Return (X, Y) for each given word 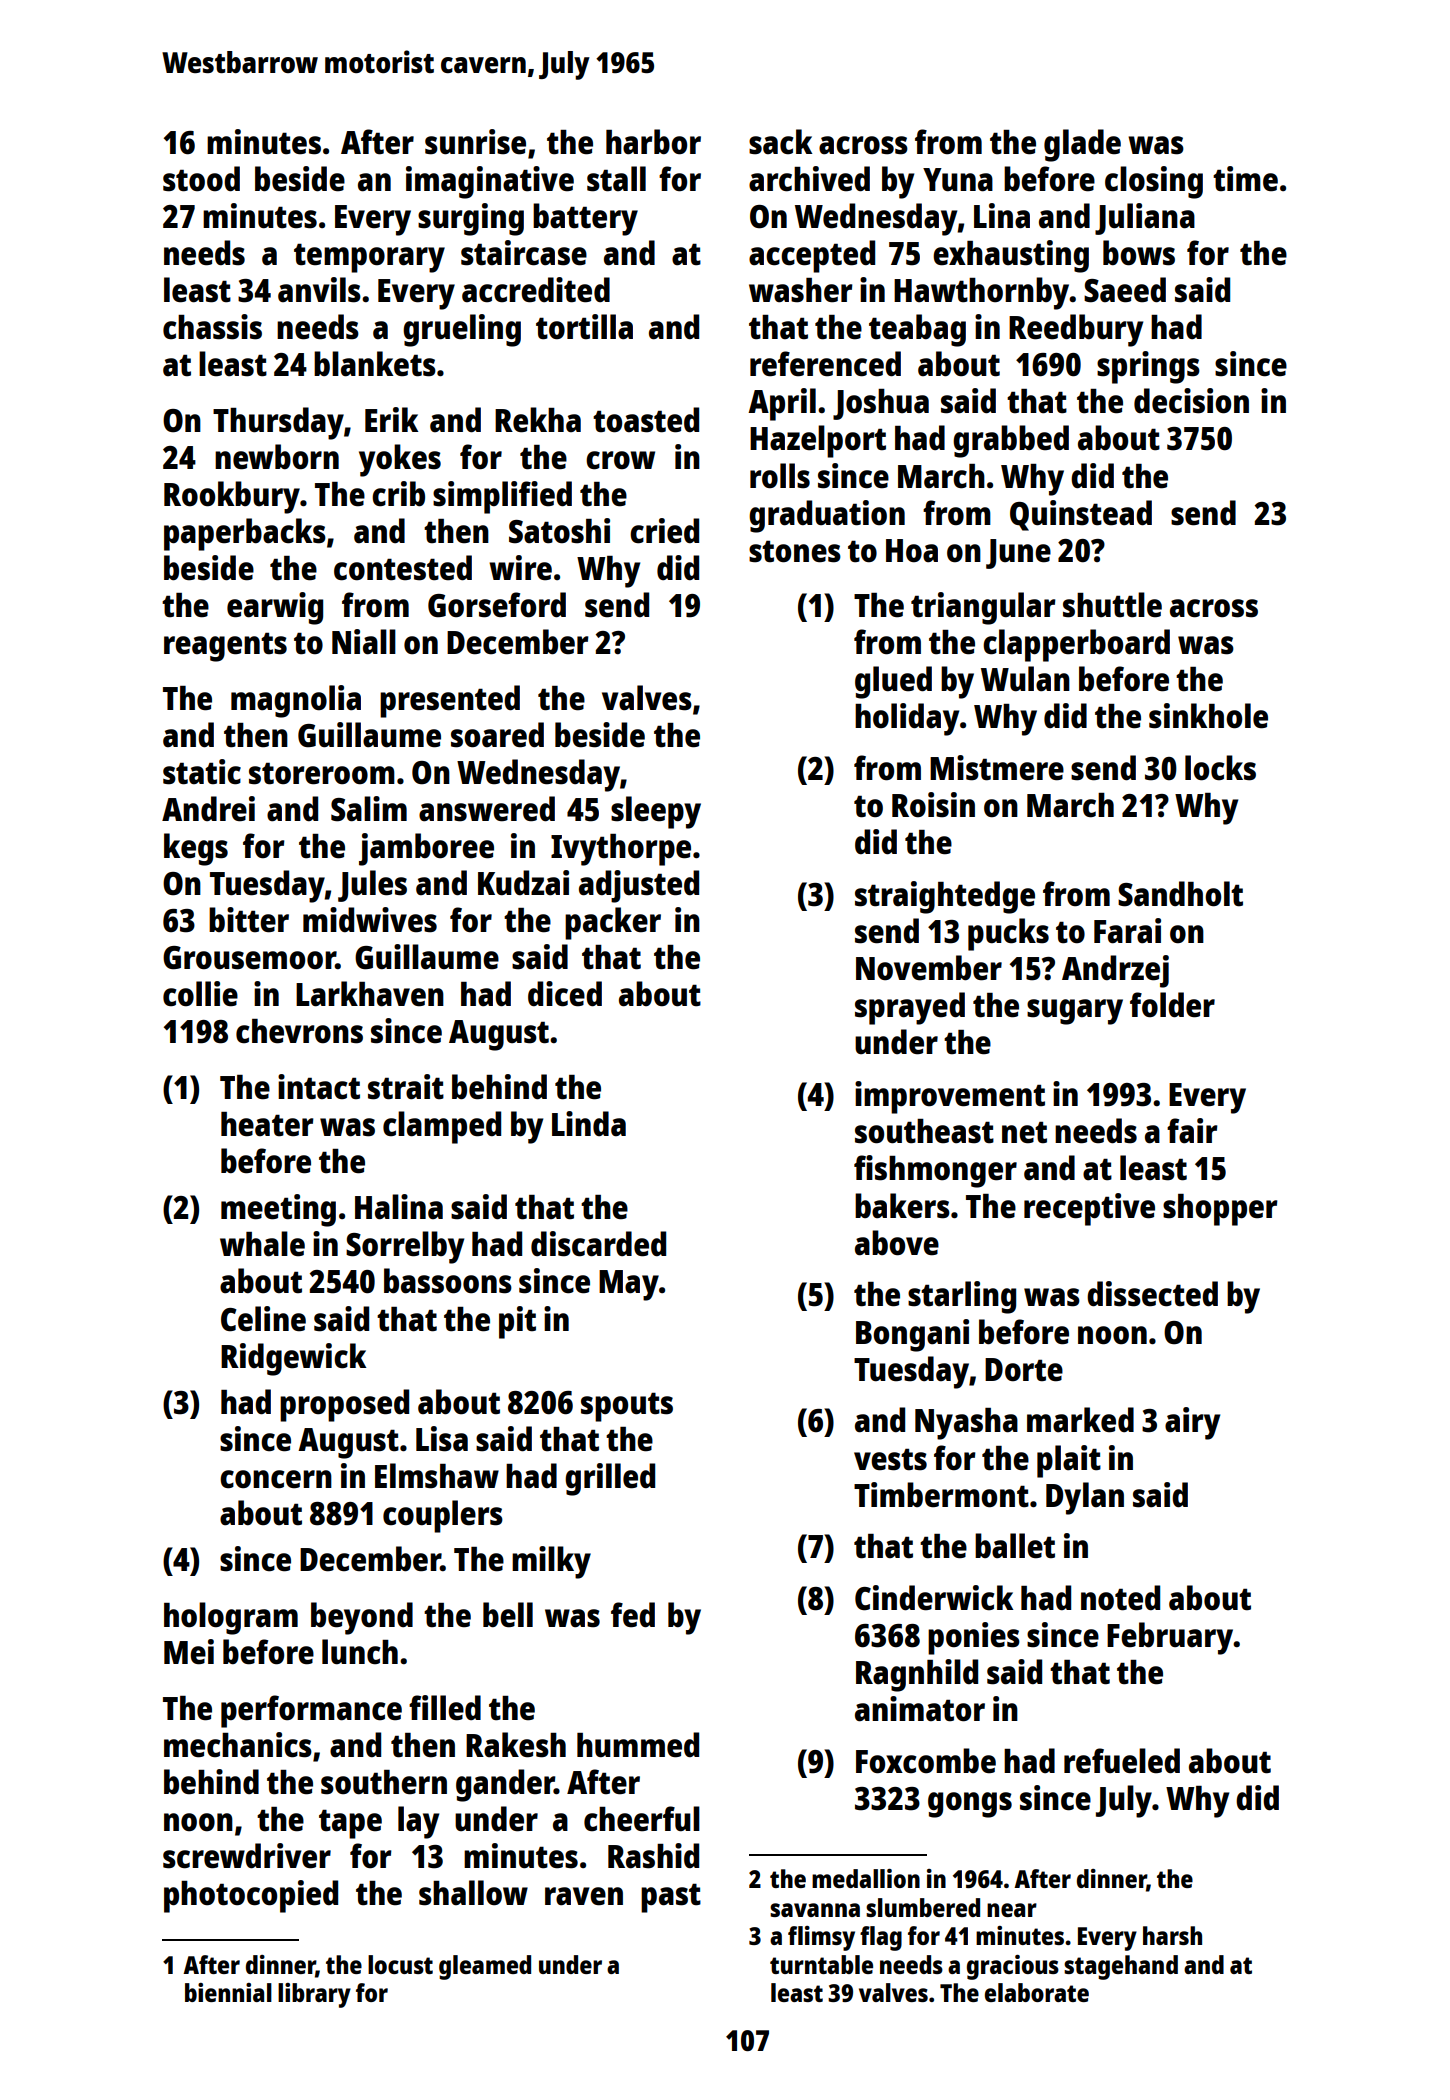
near (1012, 1910)
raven (584, 1896)
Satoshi (559, 531)
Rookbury (232, 497)
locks (1220, 768)
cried (664, 531)
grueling (462, 330)
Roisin (933, 805)
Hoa (912, 551)
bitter (249, 920)
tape (350, 1824)
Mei (189, 1652)
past (671, 1898)
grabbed (1011, 441)
